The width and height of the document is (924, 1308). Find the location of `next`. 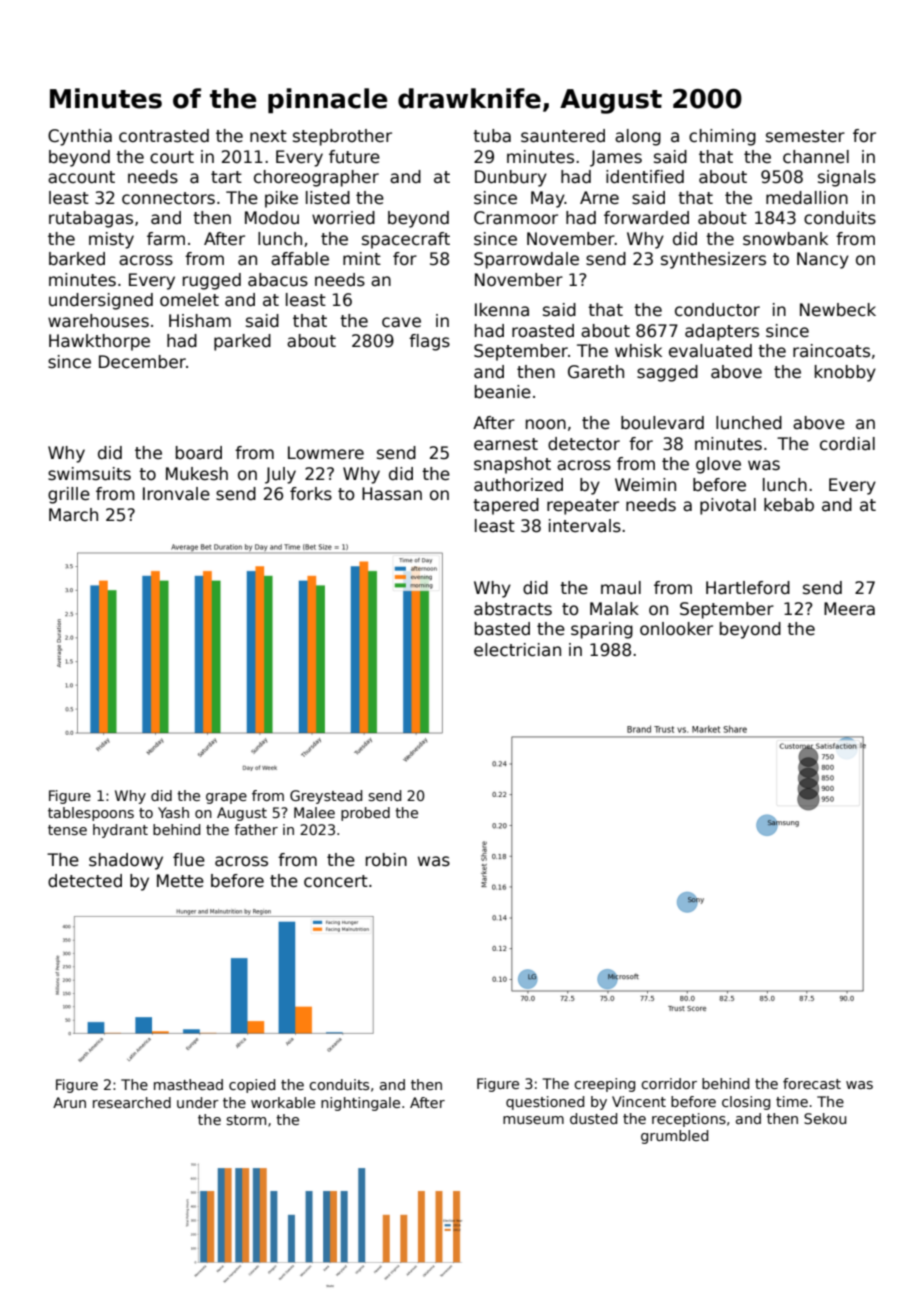

next is located at coordinates (268, 136).
